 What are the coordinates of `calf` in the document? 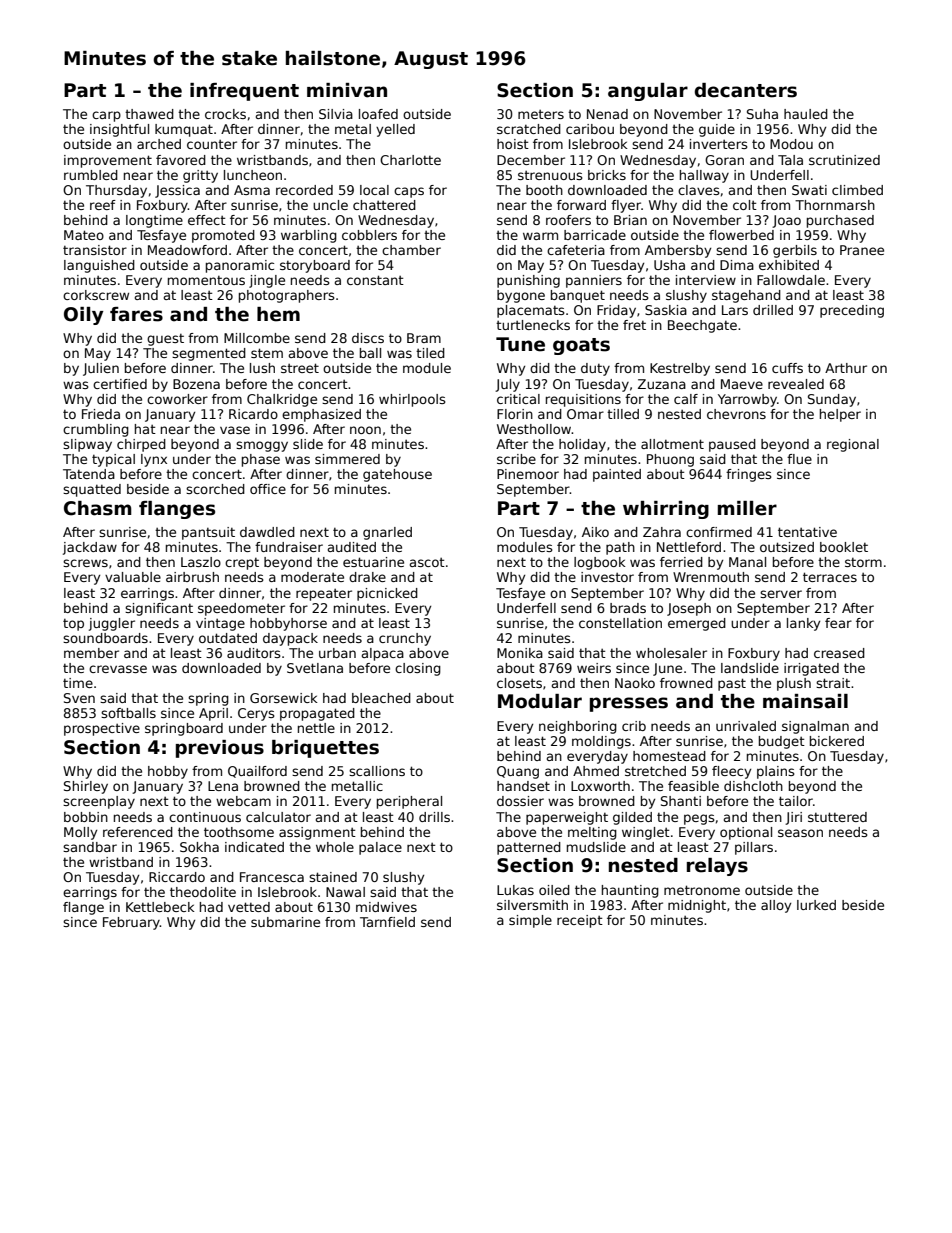 It's located at (686, 399).
